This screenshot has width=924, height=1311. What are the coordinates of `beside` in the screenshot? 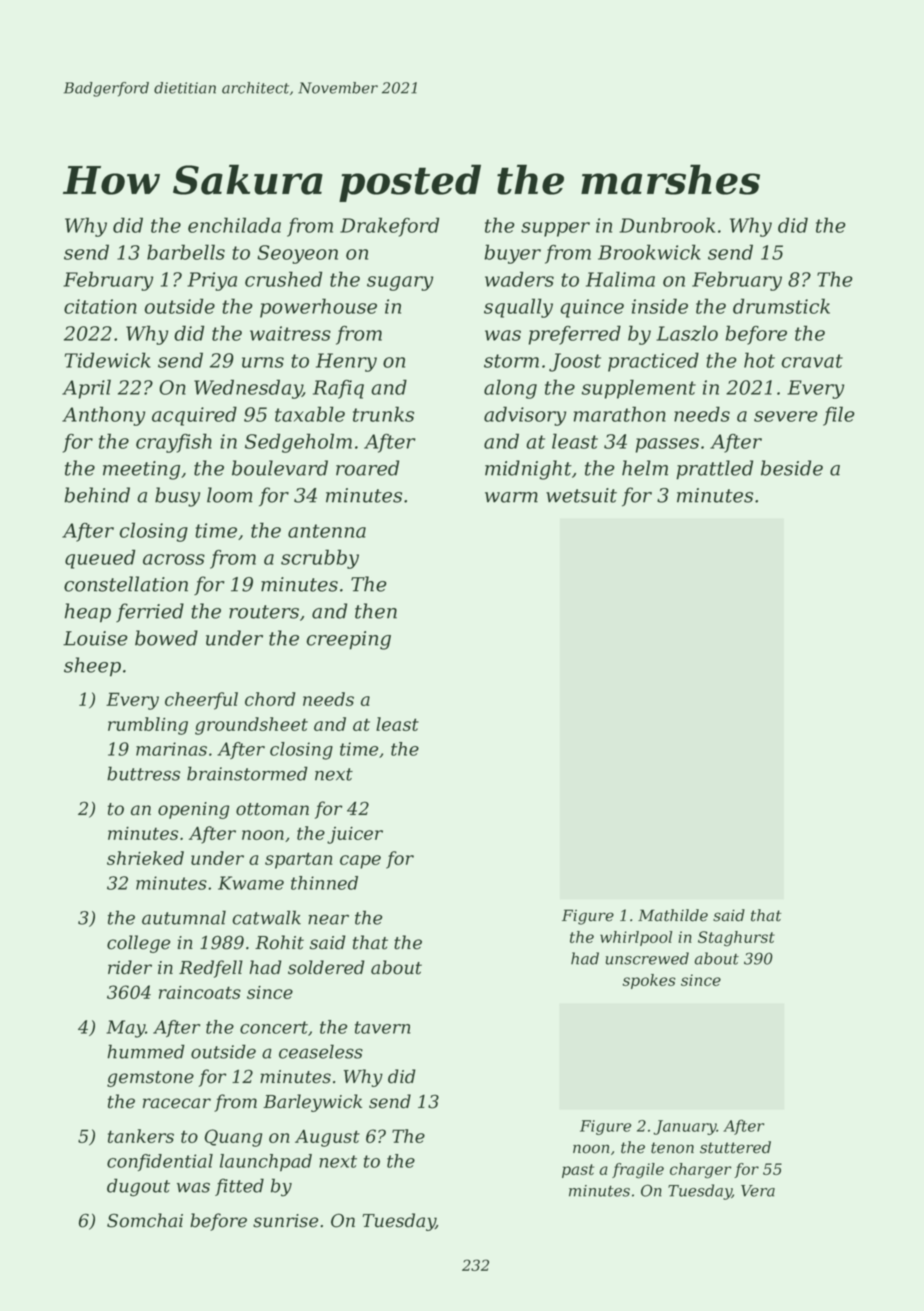 It's located at (792, 468).
